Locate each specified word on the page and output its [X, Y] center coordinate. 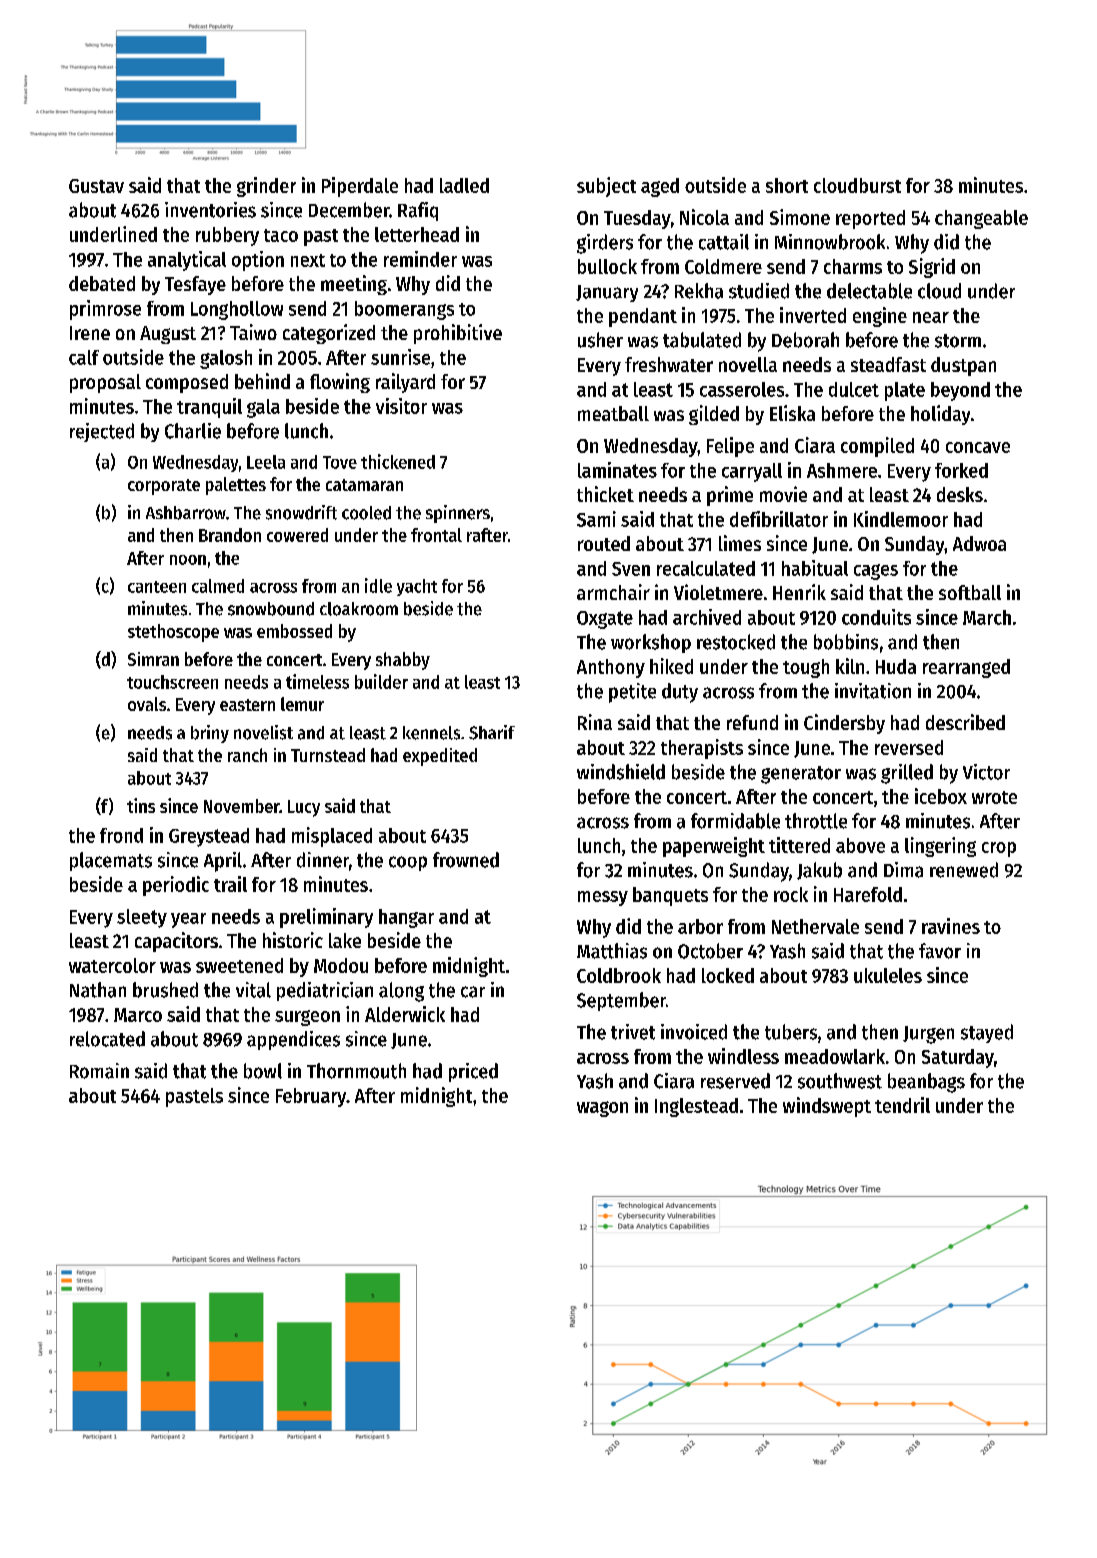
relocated [107, 1039]
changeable [981, 219]
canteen [157, 587]
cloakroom [359, 609]
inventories [210, 210]
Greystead [209, 837]
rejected [102, 432]
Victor [986, 772]
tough [806, 668]
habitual [815, 568]
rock [791, 894]
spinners [458, 514]
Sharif [492, 732]
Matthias [612, 951]
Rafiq [418, 211]
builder [381, 681]
